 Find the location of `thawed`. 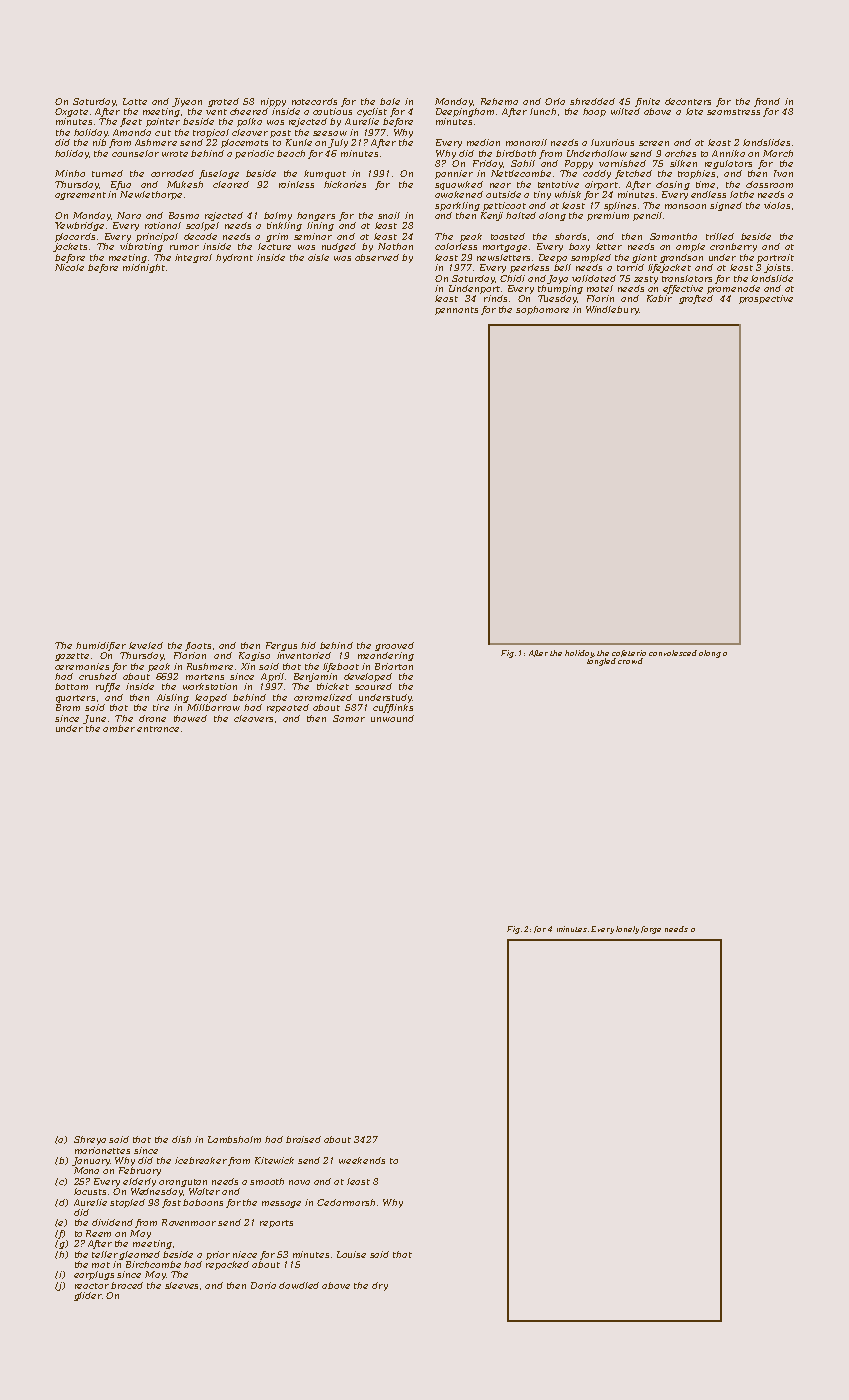

thawed is located at coordinates (190, 718).
